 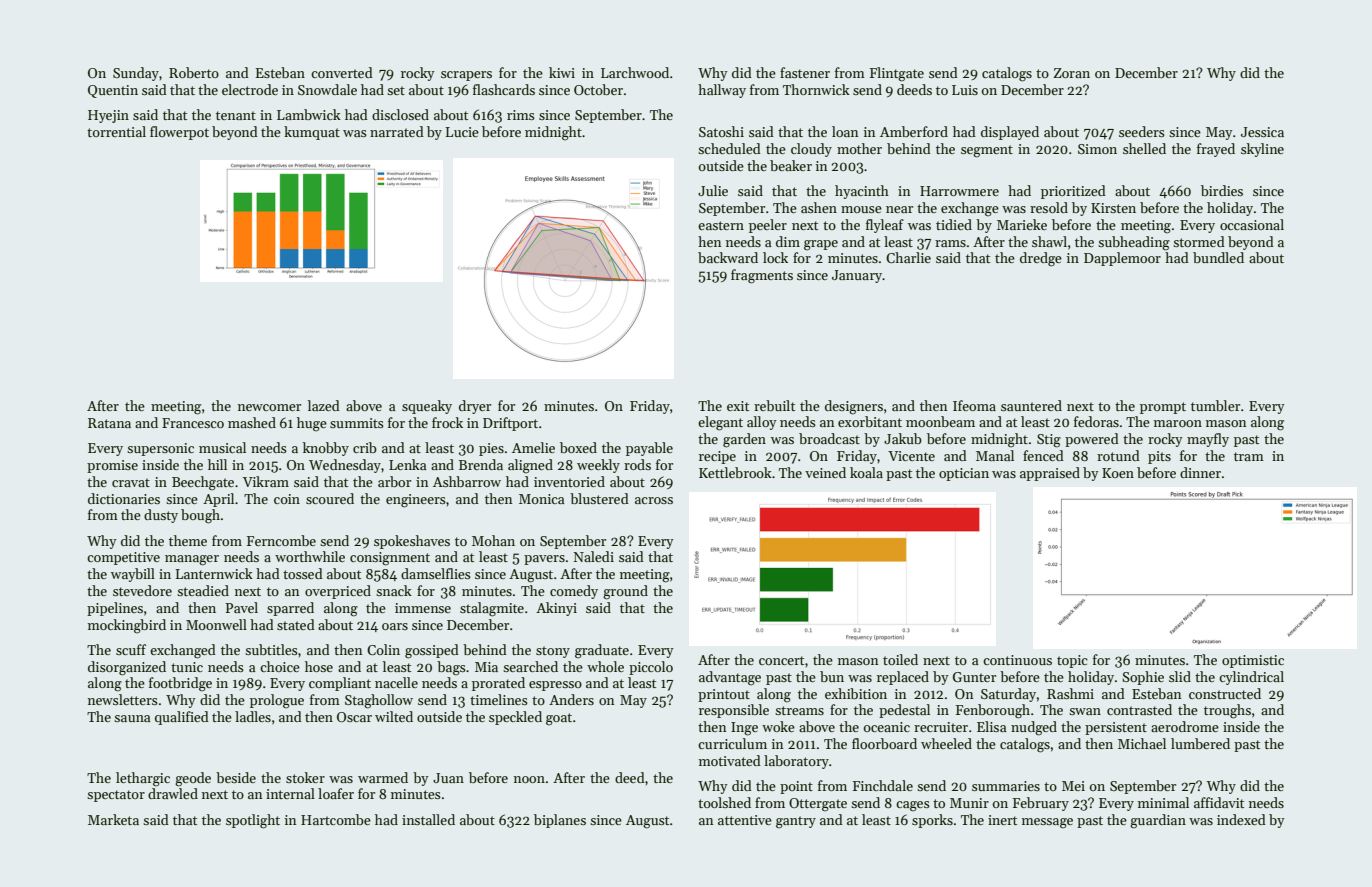 I want to click on Gunter, so click(x=974, y=677).
